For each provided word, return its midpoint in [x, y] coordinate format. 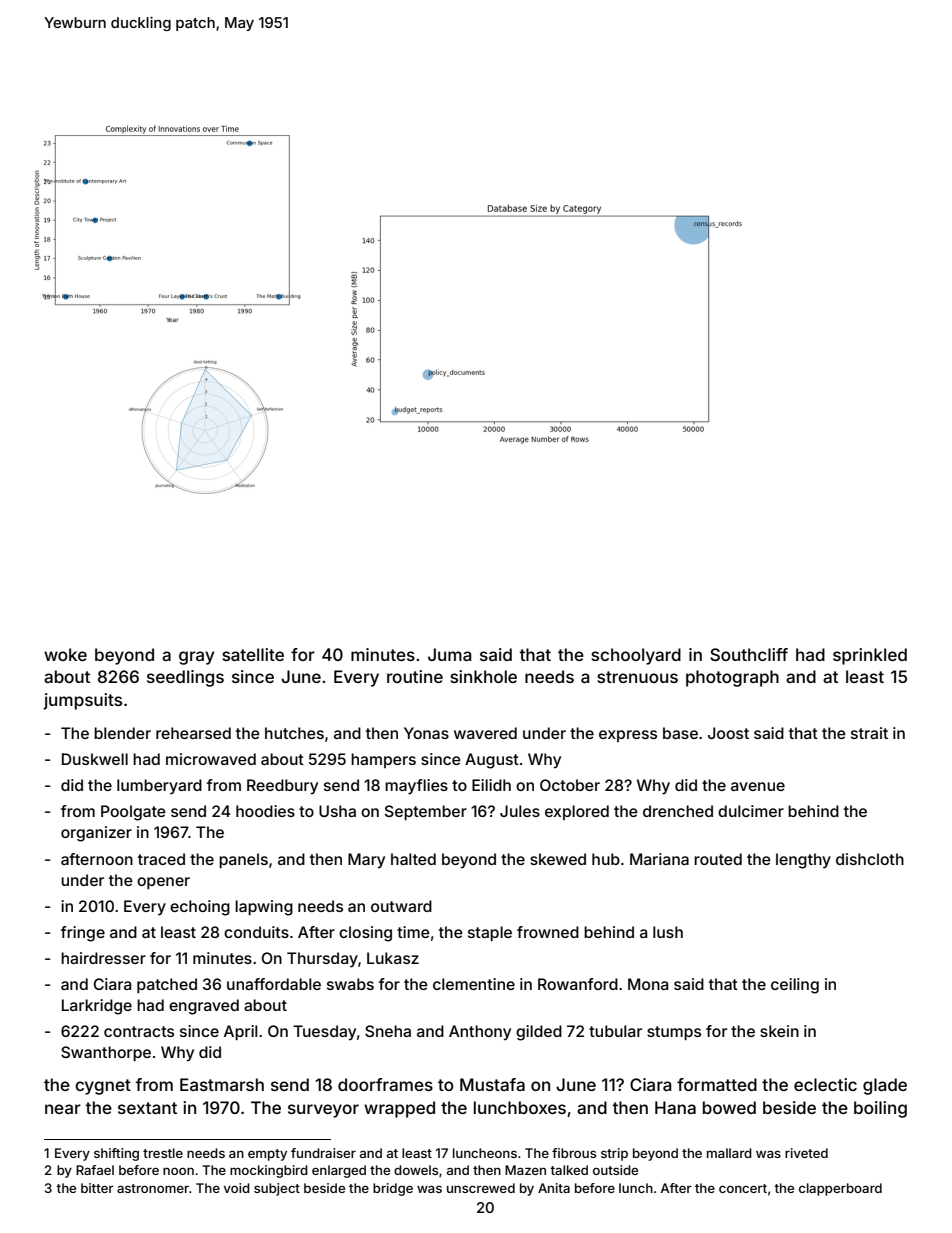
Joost [728, 733]
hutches [294, 733]
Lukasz [393, 958]
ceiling [795, 986]
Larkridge [97, 1007]
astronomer [153, 1188]
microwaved [211, 759]
